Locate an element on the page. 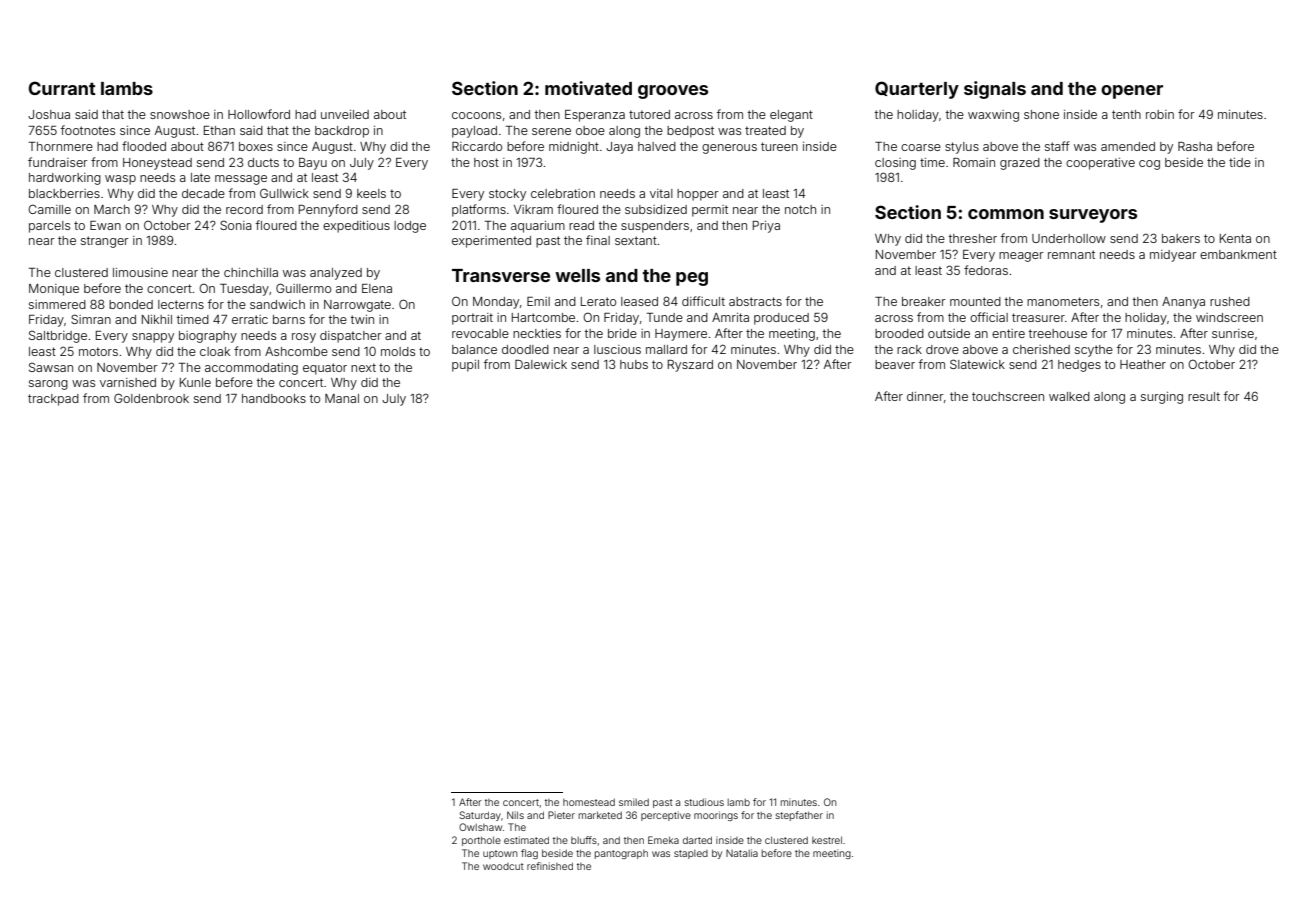 The height and width of the image is (924, 1308). surveyors is located at coordinates (1093, 216).
